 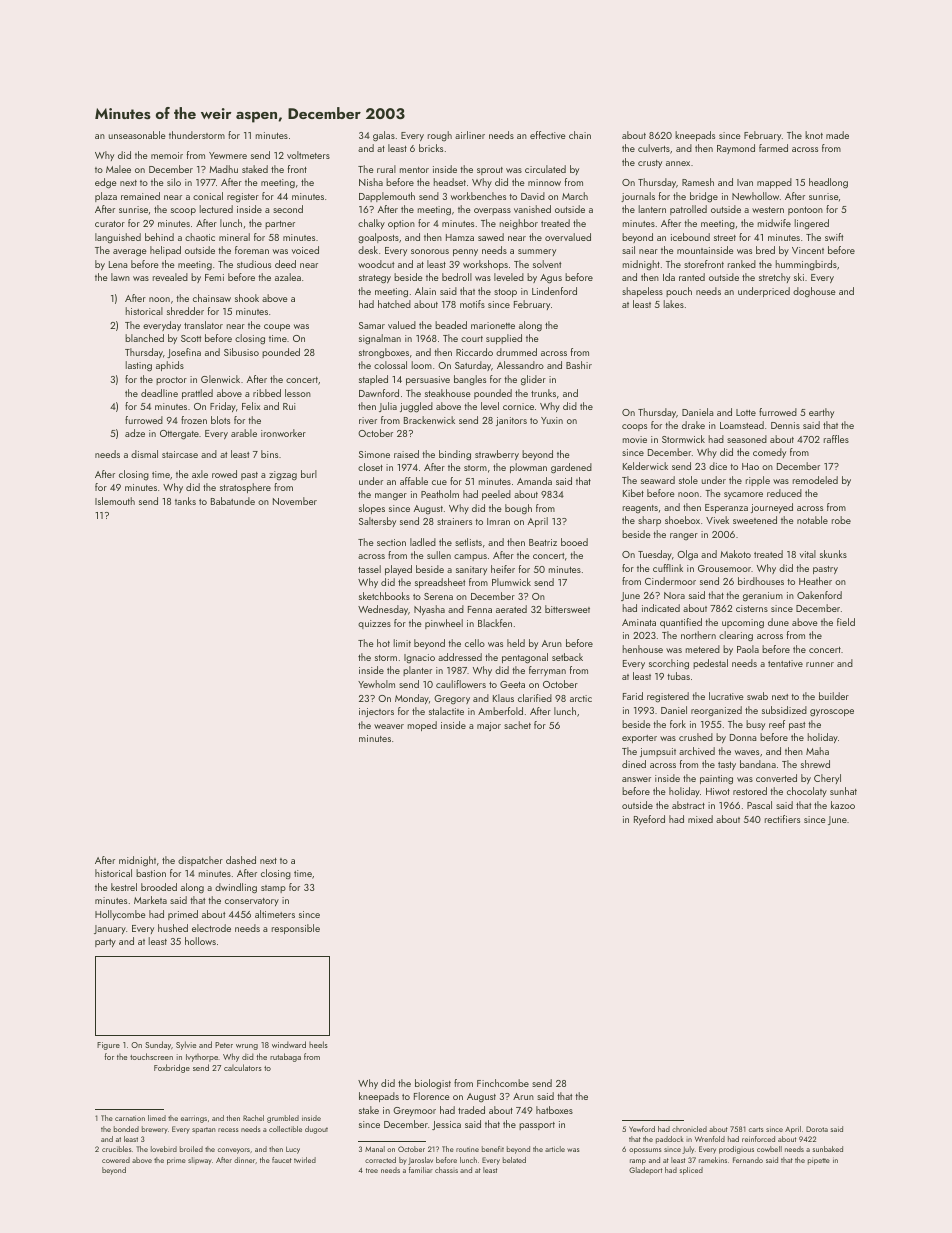 I want to click on Beatriz, so click(x=543, y=542).
